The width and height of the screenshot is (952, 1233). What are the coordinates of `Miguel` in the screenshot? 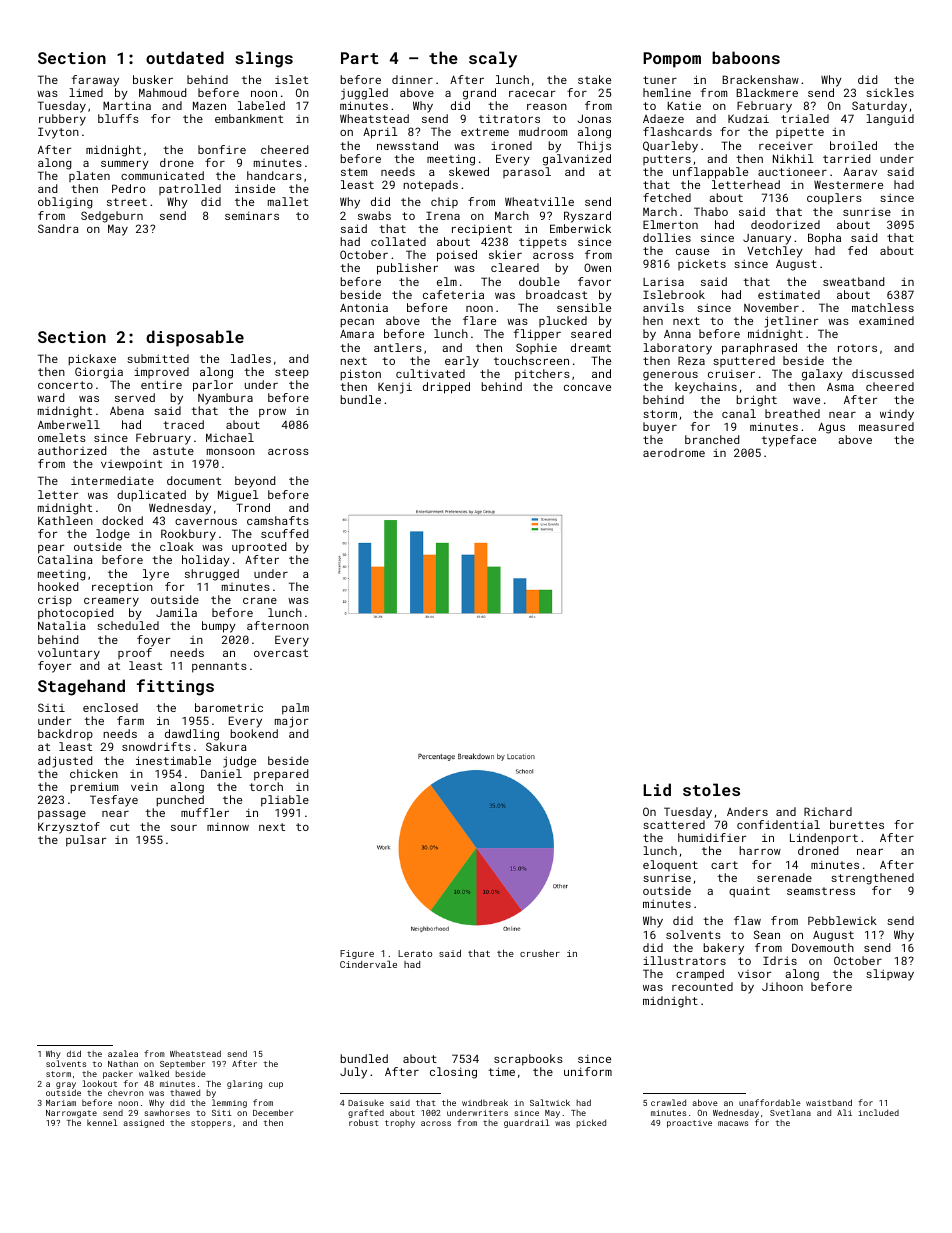 It's located at (238, 496).
